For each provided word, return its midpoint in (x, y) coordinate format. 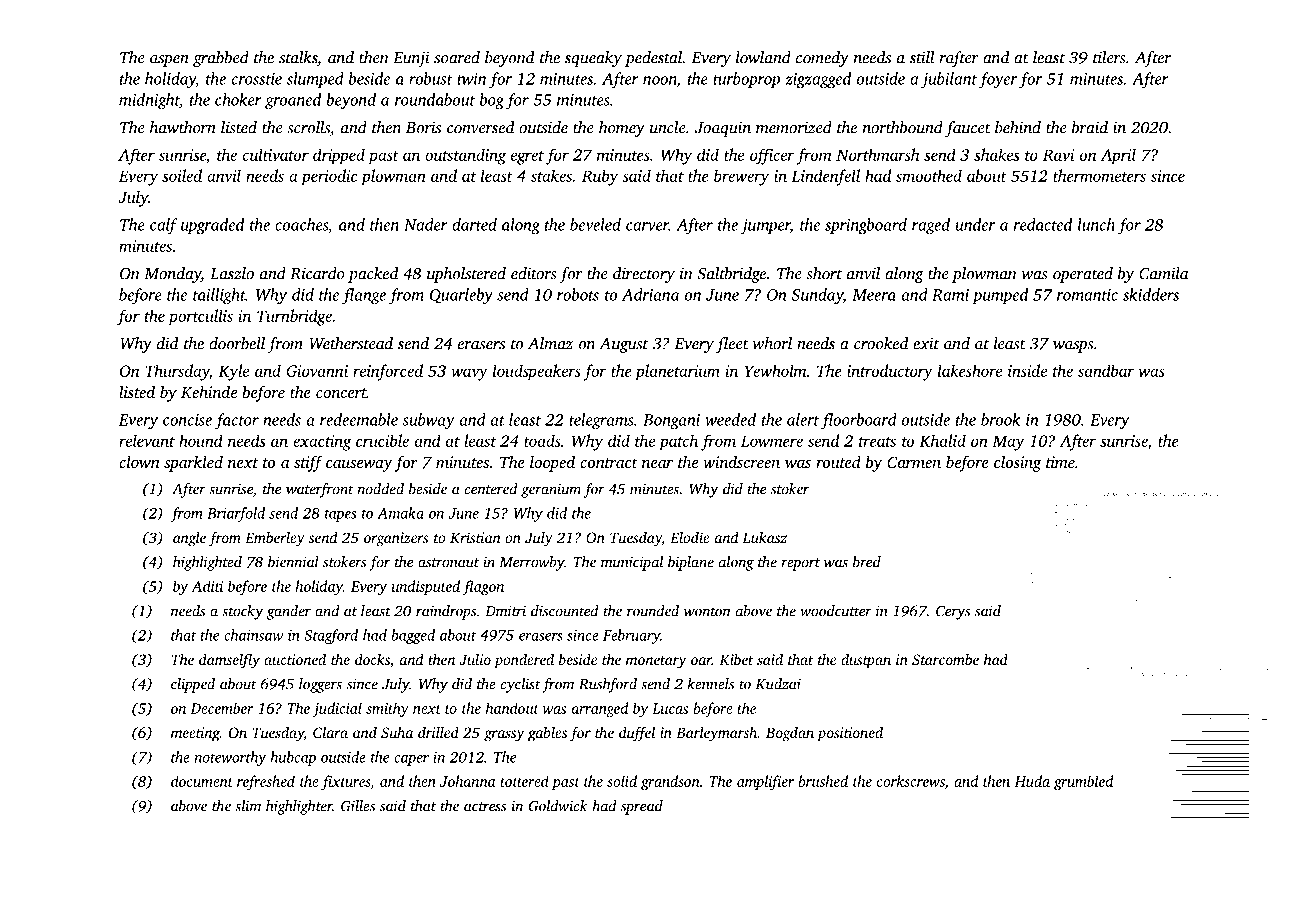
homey (622, 129)
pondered (524, 661)
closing (1018, 463)
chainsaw (253, 635)
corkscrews (911, 781)
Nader (426, 224)
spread (642, 807)
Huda (1032, 781)
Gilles (358, 806)
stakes (551, 175)
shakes (996, 154)
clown (139, 462)
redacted (1043, 224)
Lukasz (764, 537)
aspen (169, 61)
